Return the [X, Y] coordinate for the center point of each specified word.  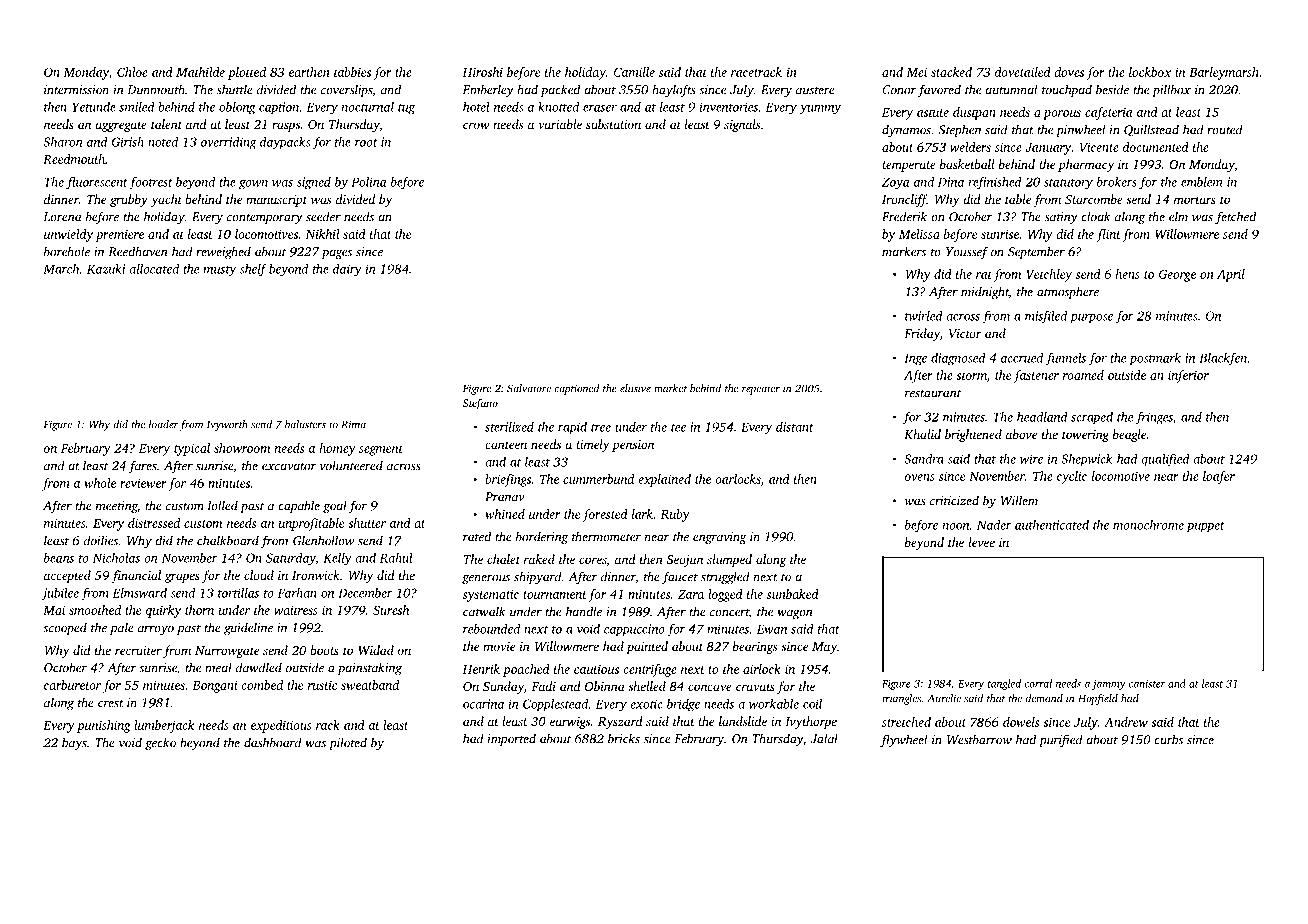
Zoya [895, 183]
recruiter [138, 650]
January [1048, 149]
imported [512, 739]
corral [1038, 683]
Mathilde [200, 72]
